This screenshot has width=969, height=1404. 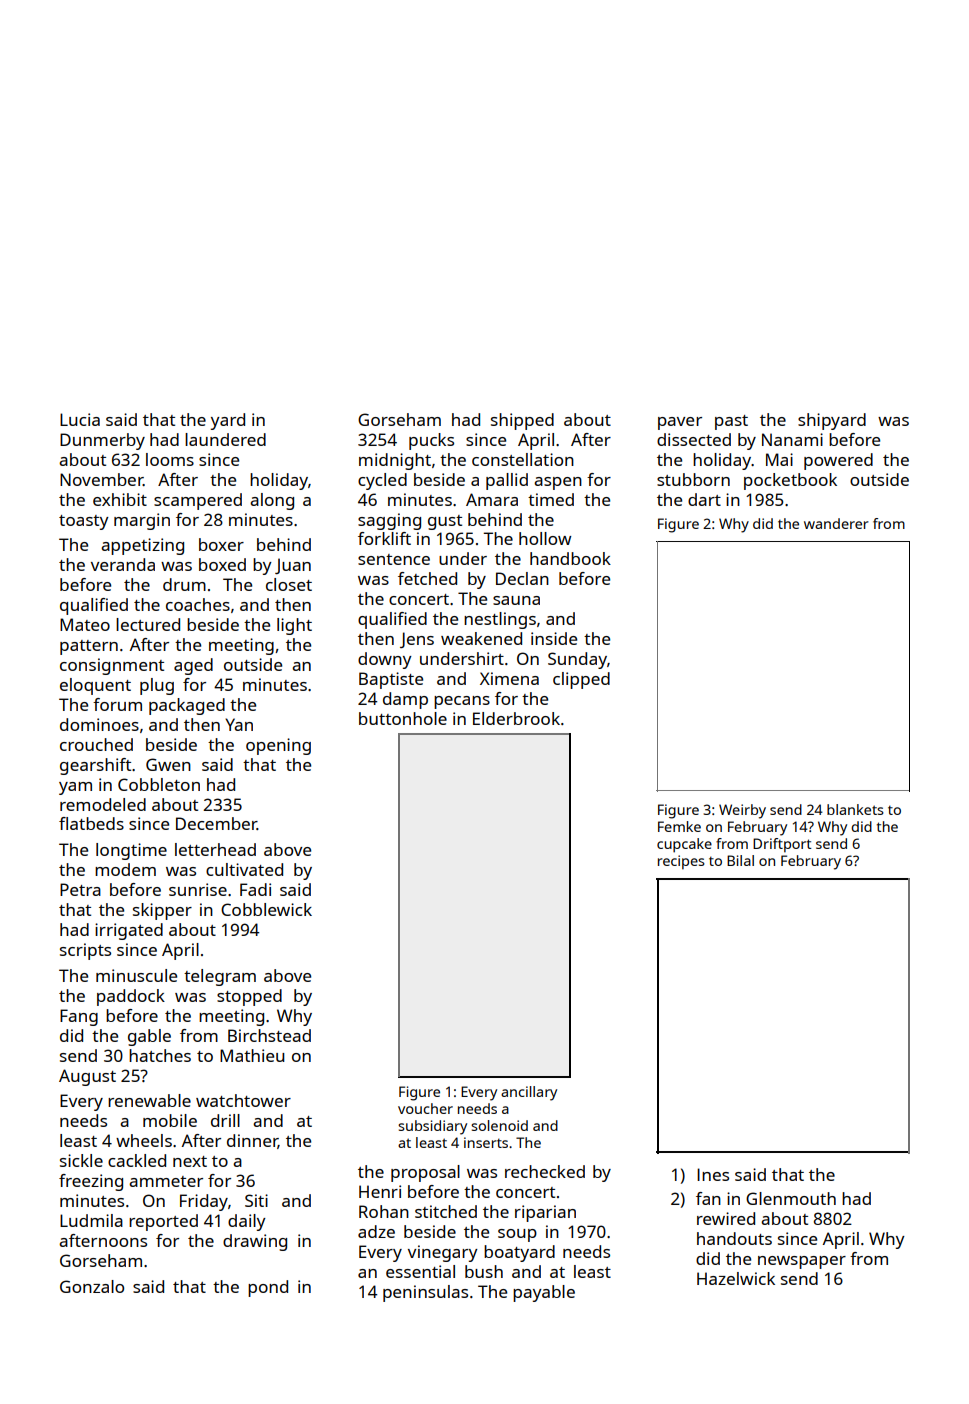 I want to click on Lucia, so click(x=80, y=419).
